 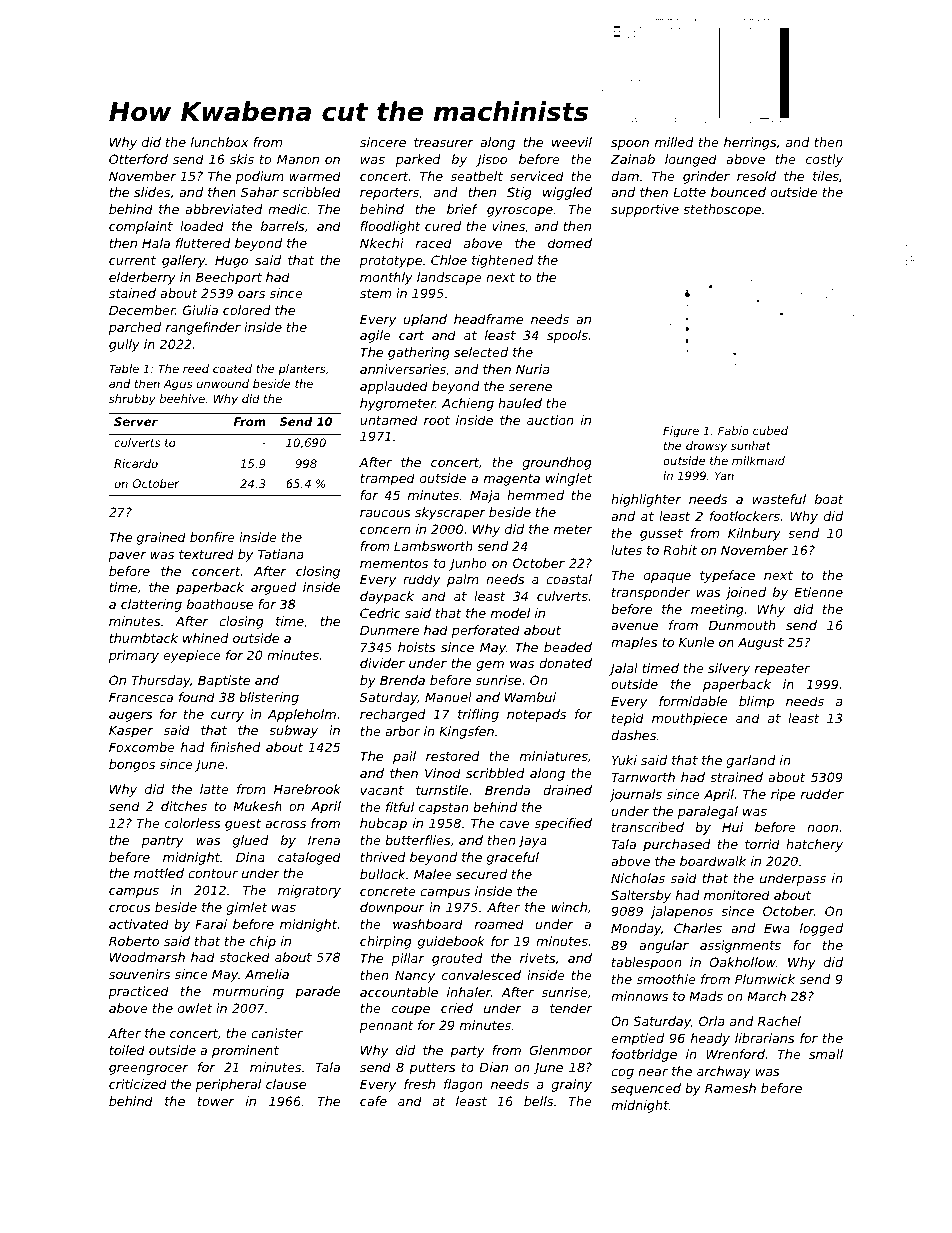 What do you see at coordinates (444, 142) in the page?
I see `treasurer` at bounding box center [444, 142].
